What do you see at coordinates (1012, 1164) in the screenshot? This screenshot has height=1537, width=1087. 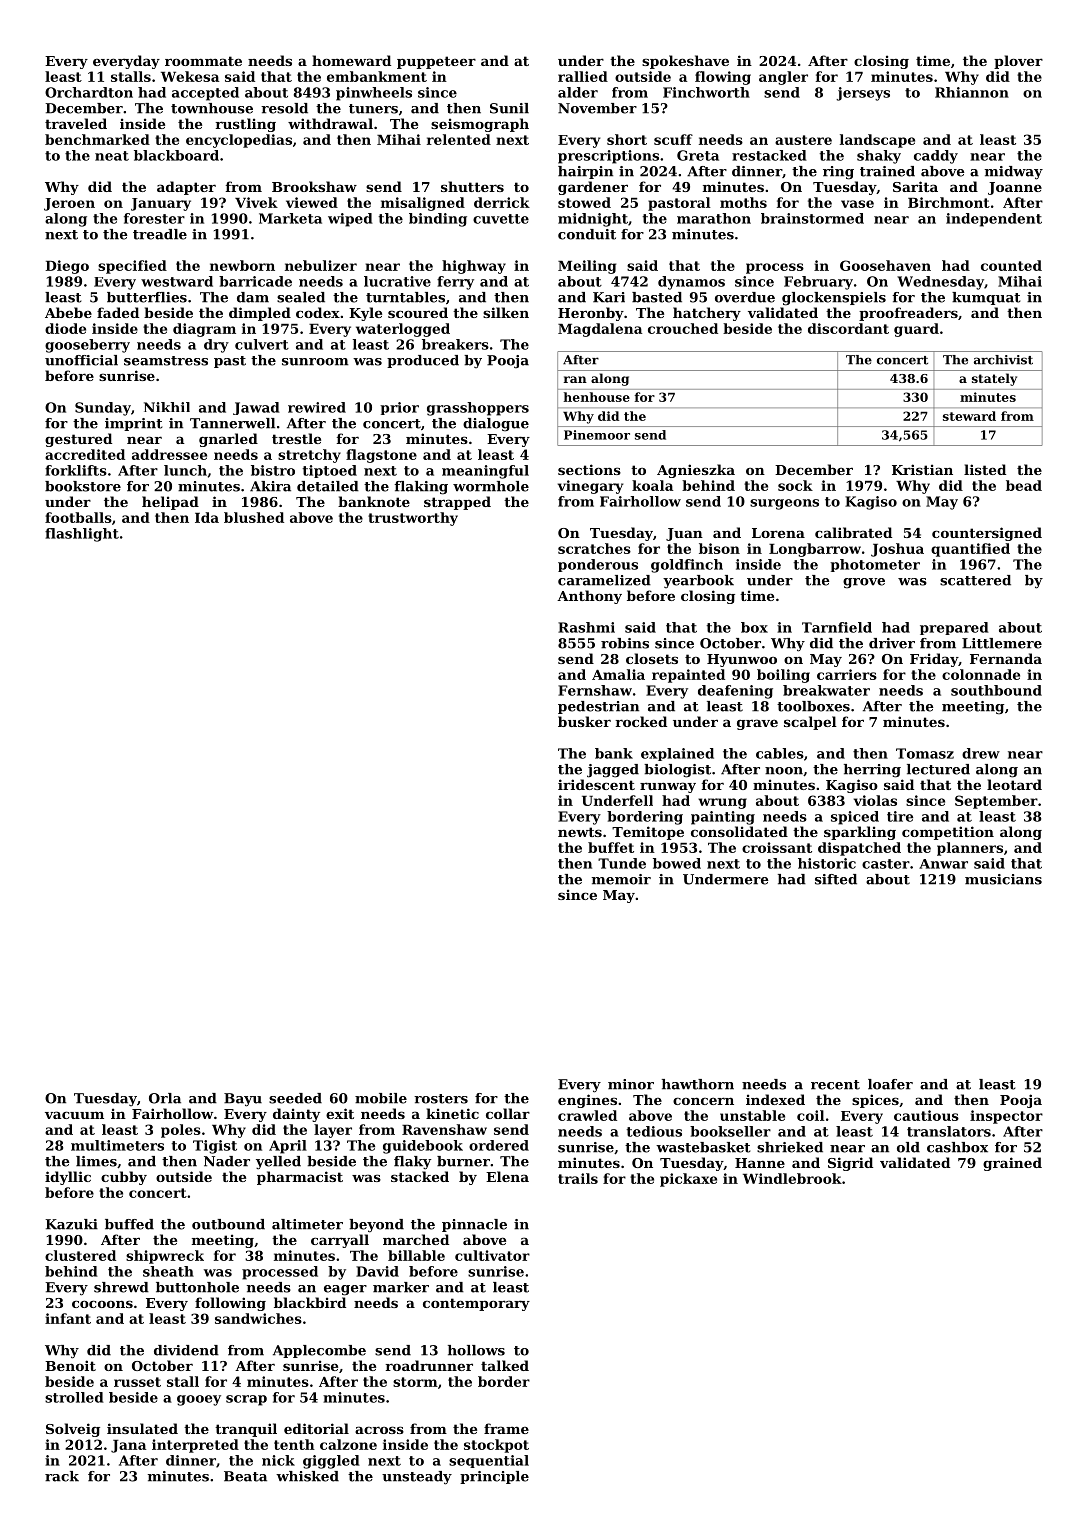 I see `grained` at bounding box center [1012, 1164].
